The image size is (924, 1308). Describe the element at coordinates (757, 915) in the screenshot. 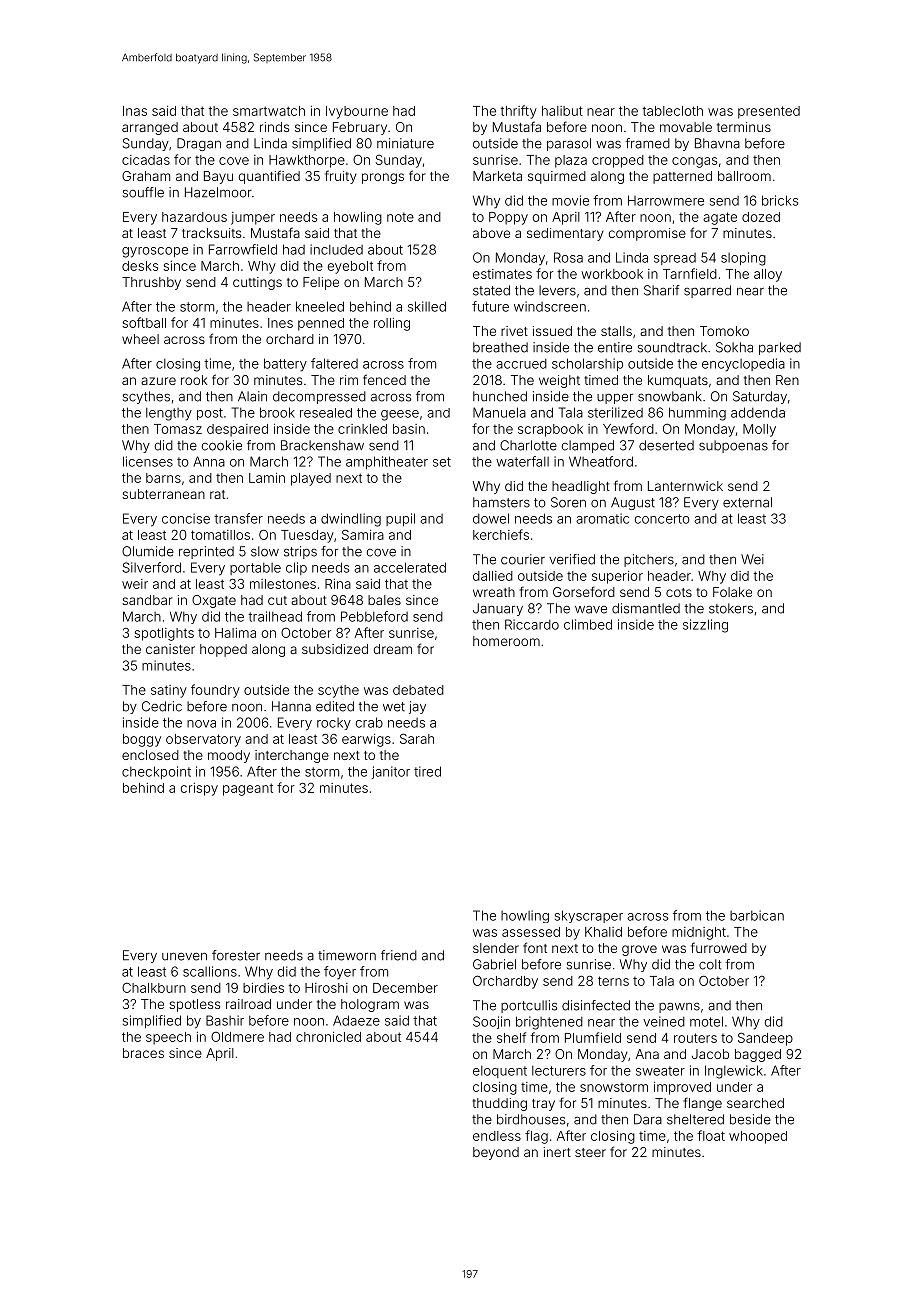

I see `barbican` at that location.
